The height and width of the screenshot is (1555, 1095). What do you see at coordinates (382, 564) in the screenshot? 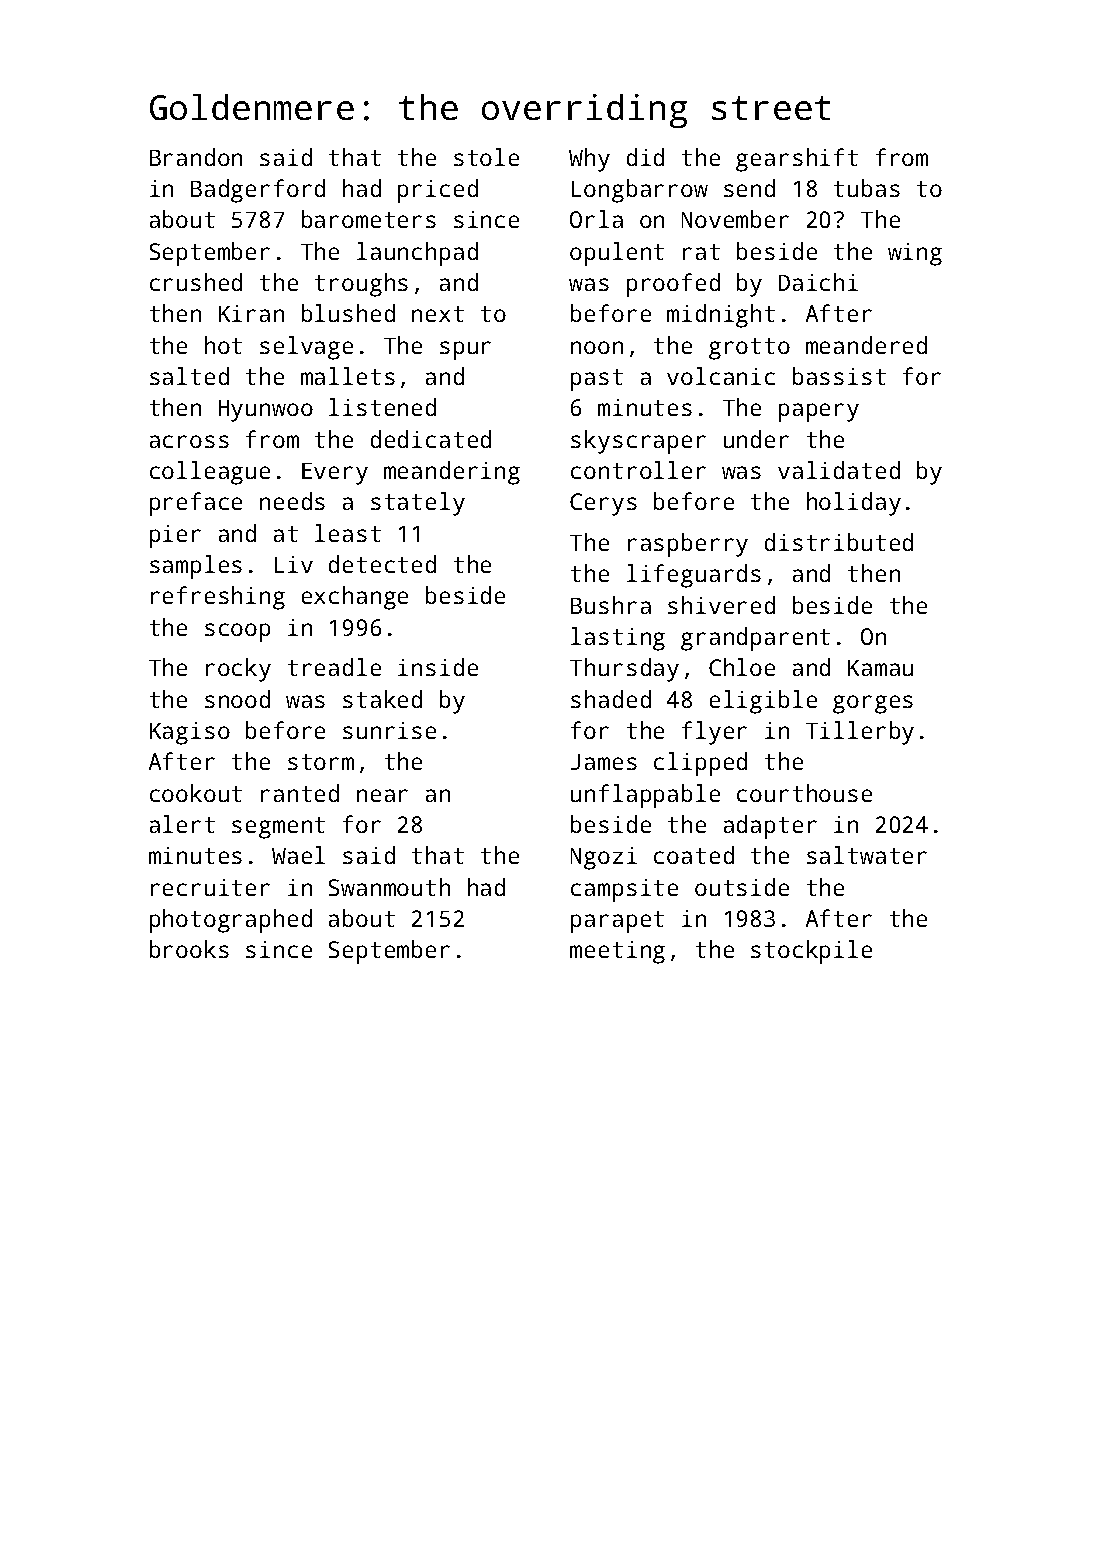
I see `detected` at bounding box center [382, 564].
